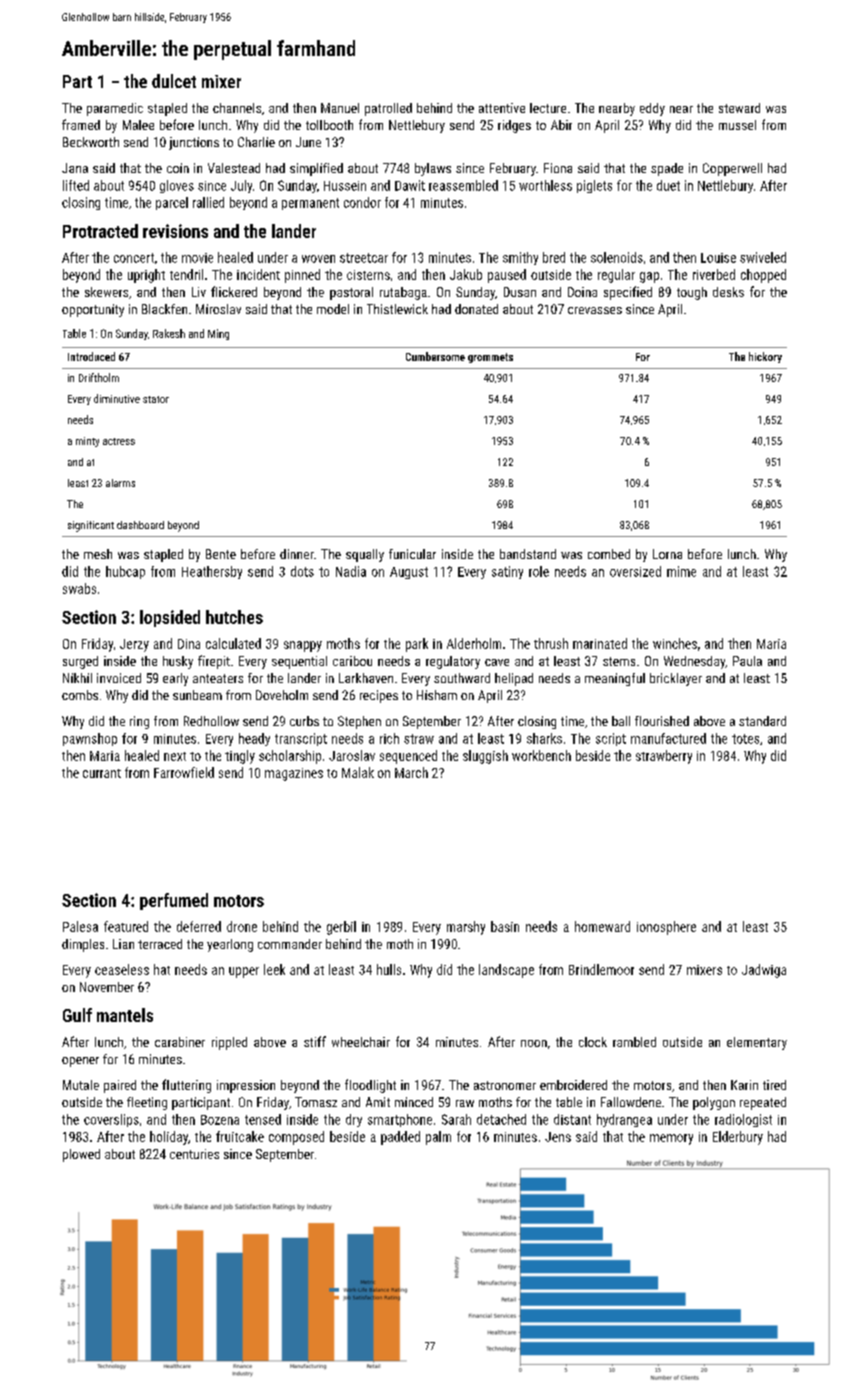  Describe the element at coordinates (534, 1043) in the page. I see `noon` at that location.
